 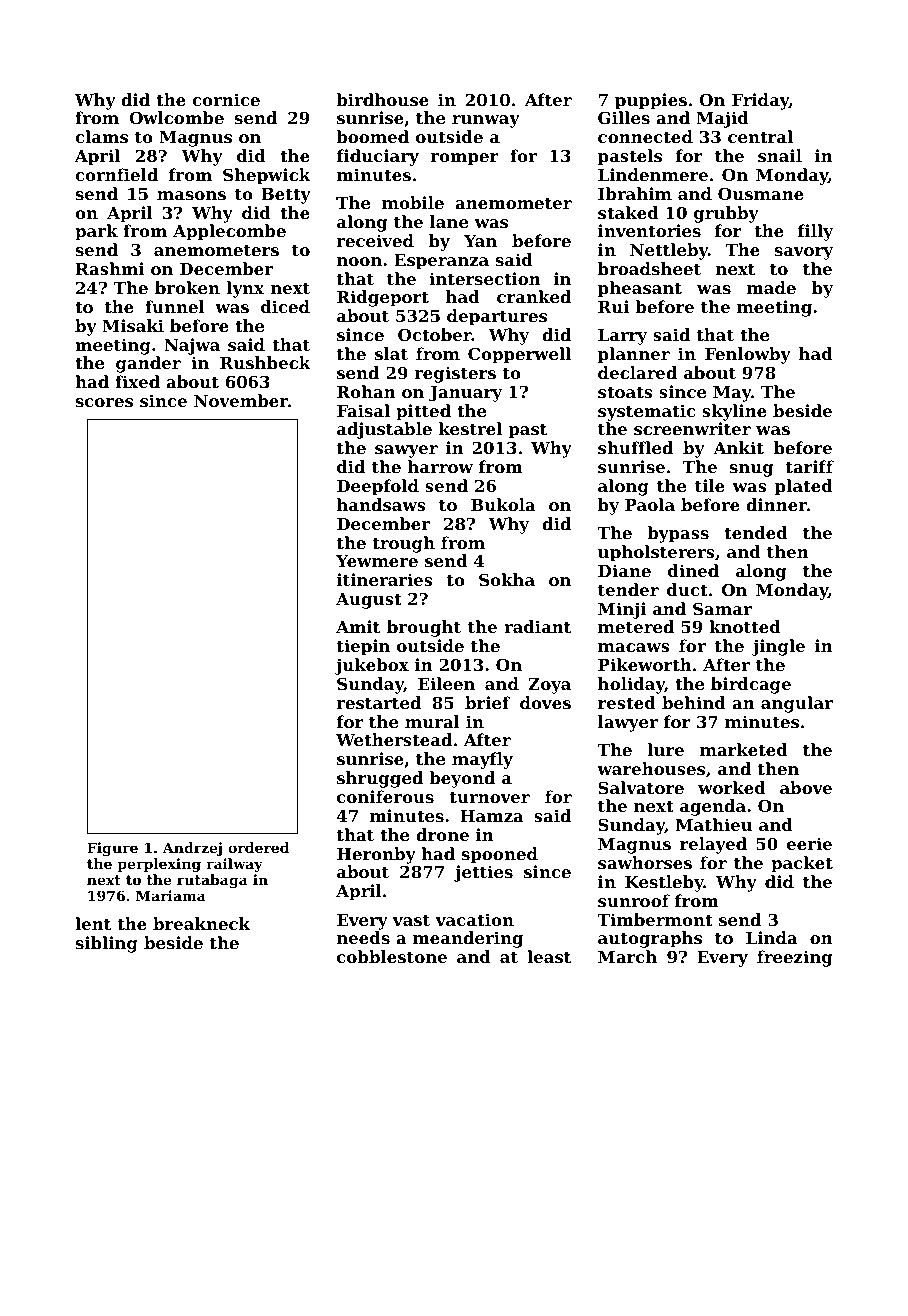 I want to click on coniferous, so click(x=385, y=796).
